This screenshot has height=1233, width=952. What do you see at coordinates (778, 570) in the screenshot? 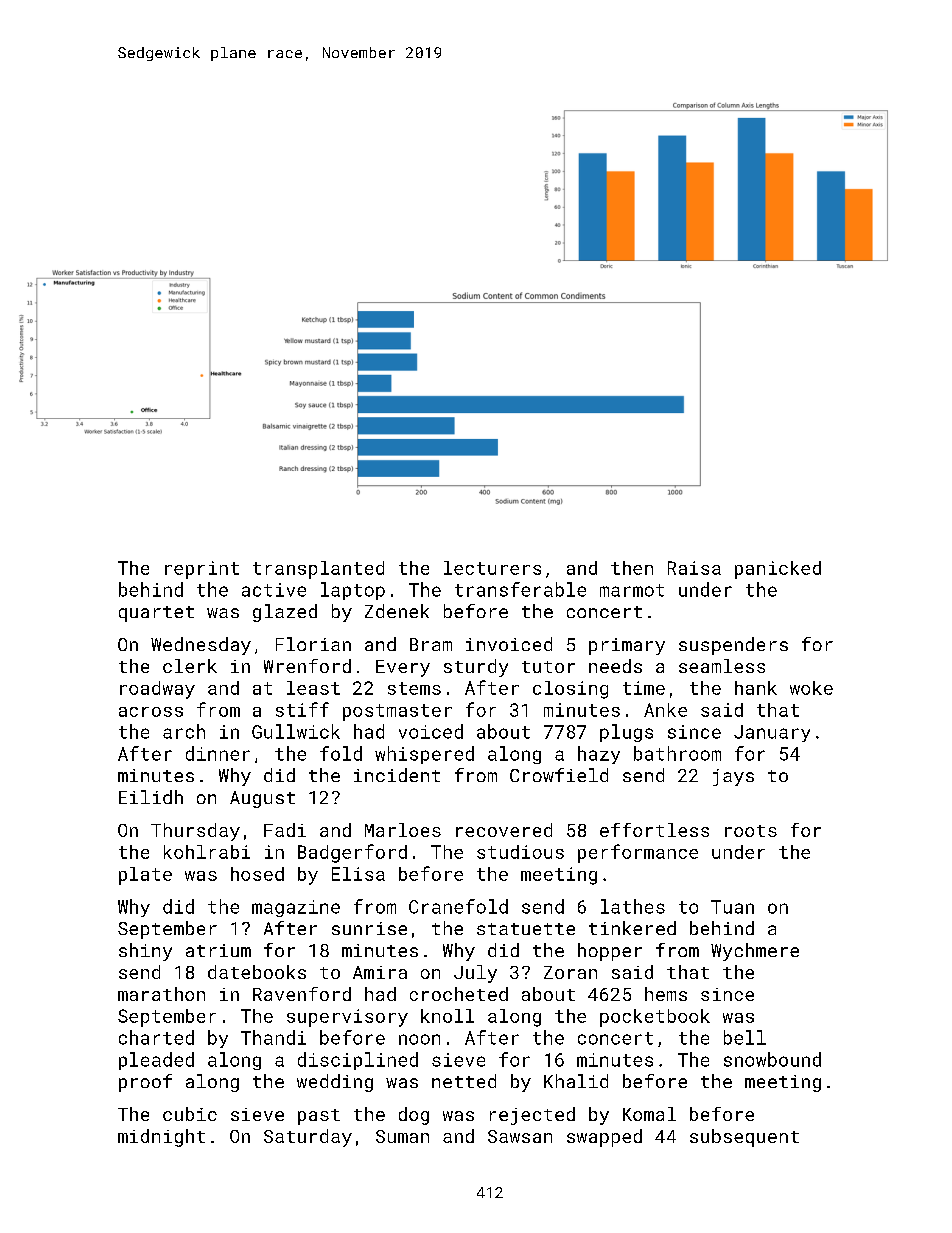
I see `panicked` at bounding box center [778, 570].
